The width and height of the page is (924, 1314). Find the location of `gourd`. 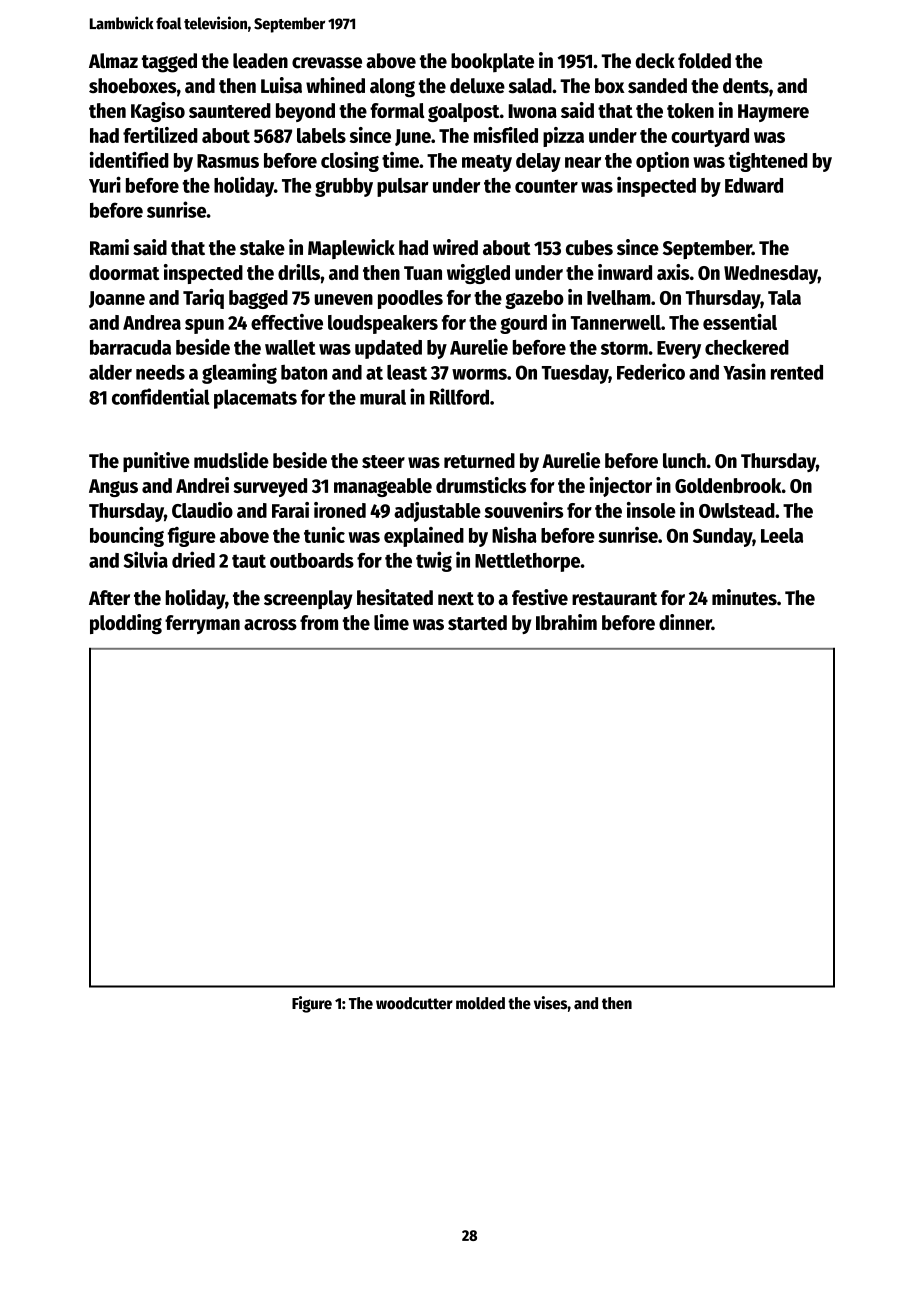

gourd is located at coordinates (523, 324).
